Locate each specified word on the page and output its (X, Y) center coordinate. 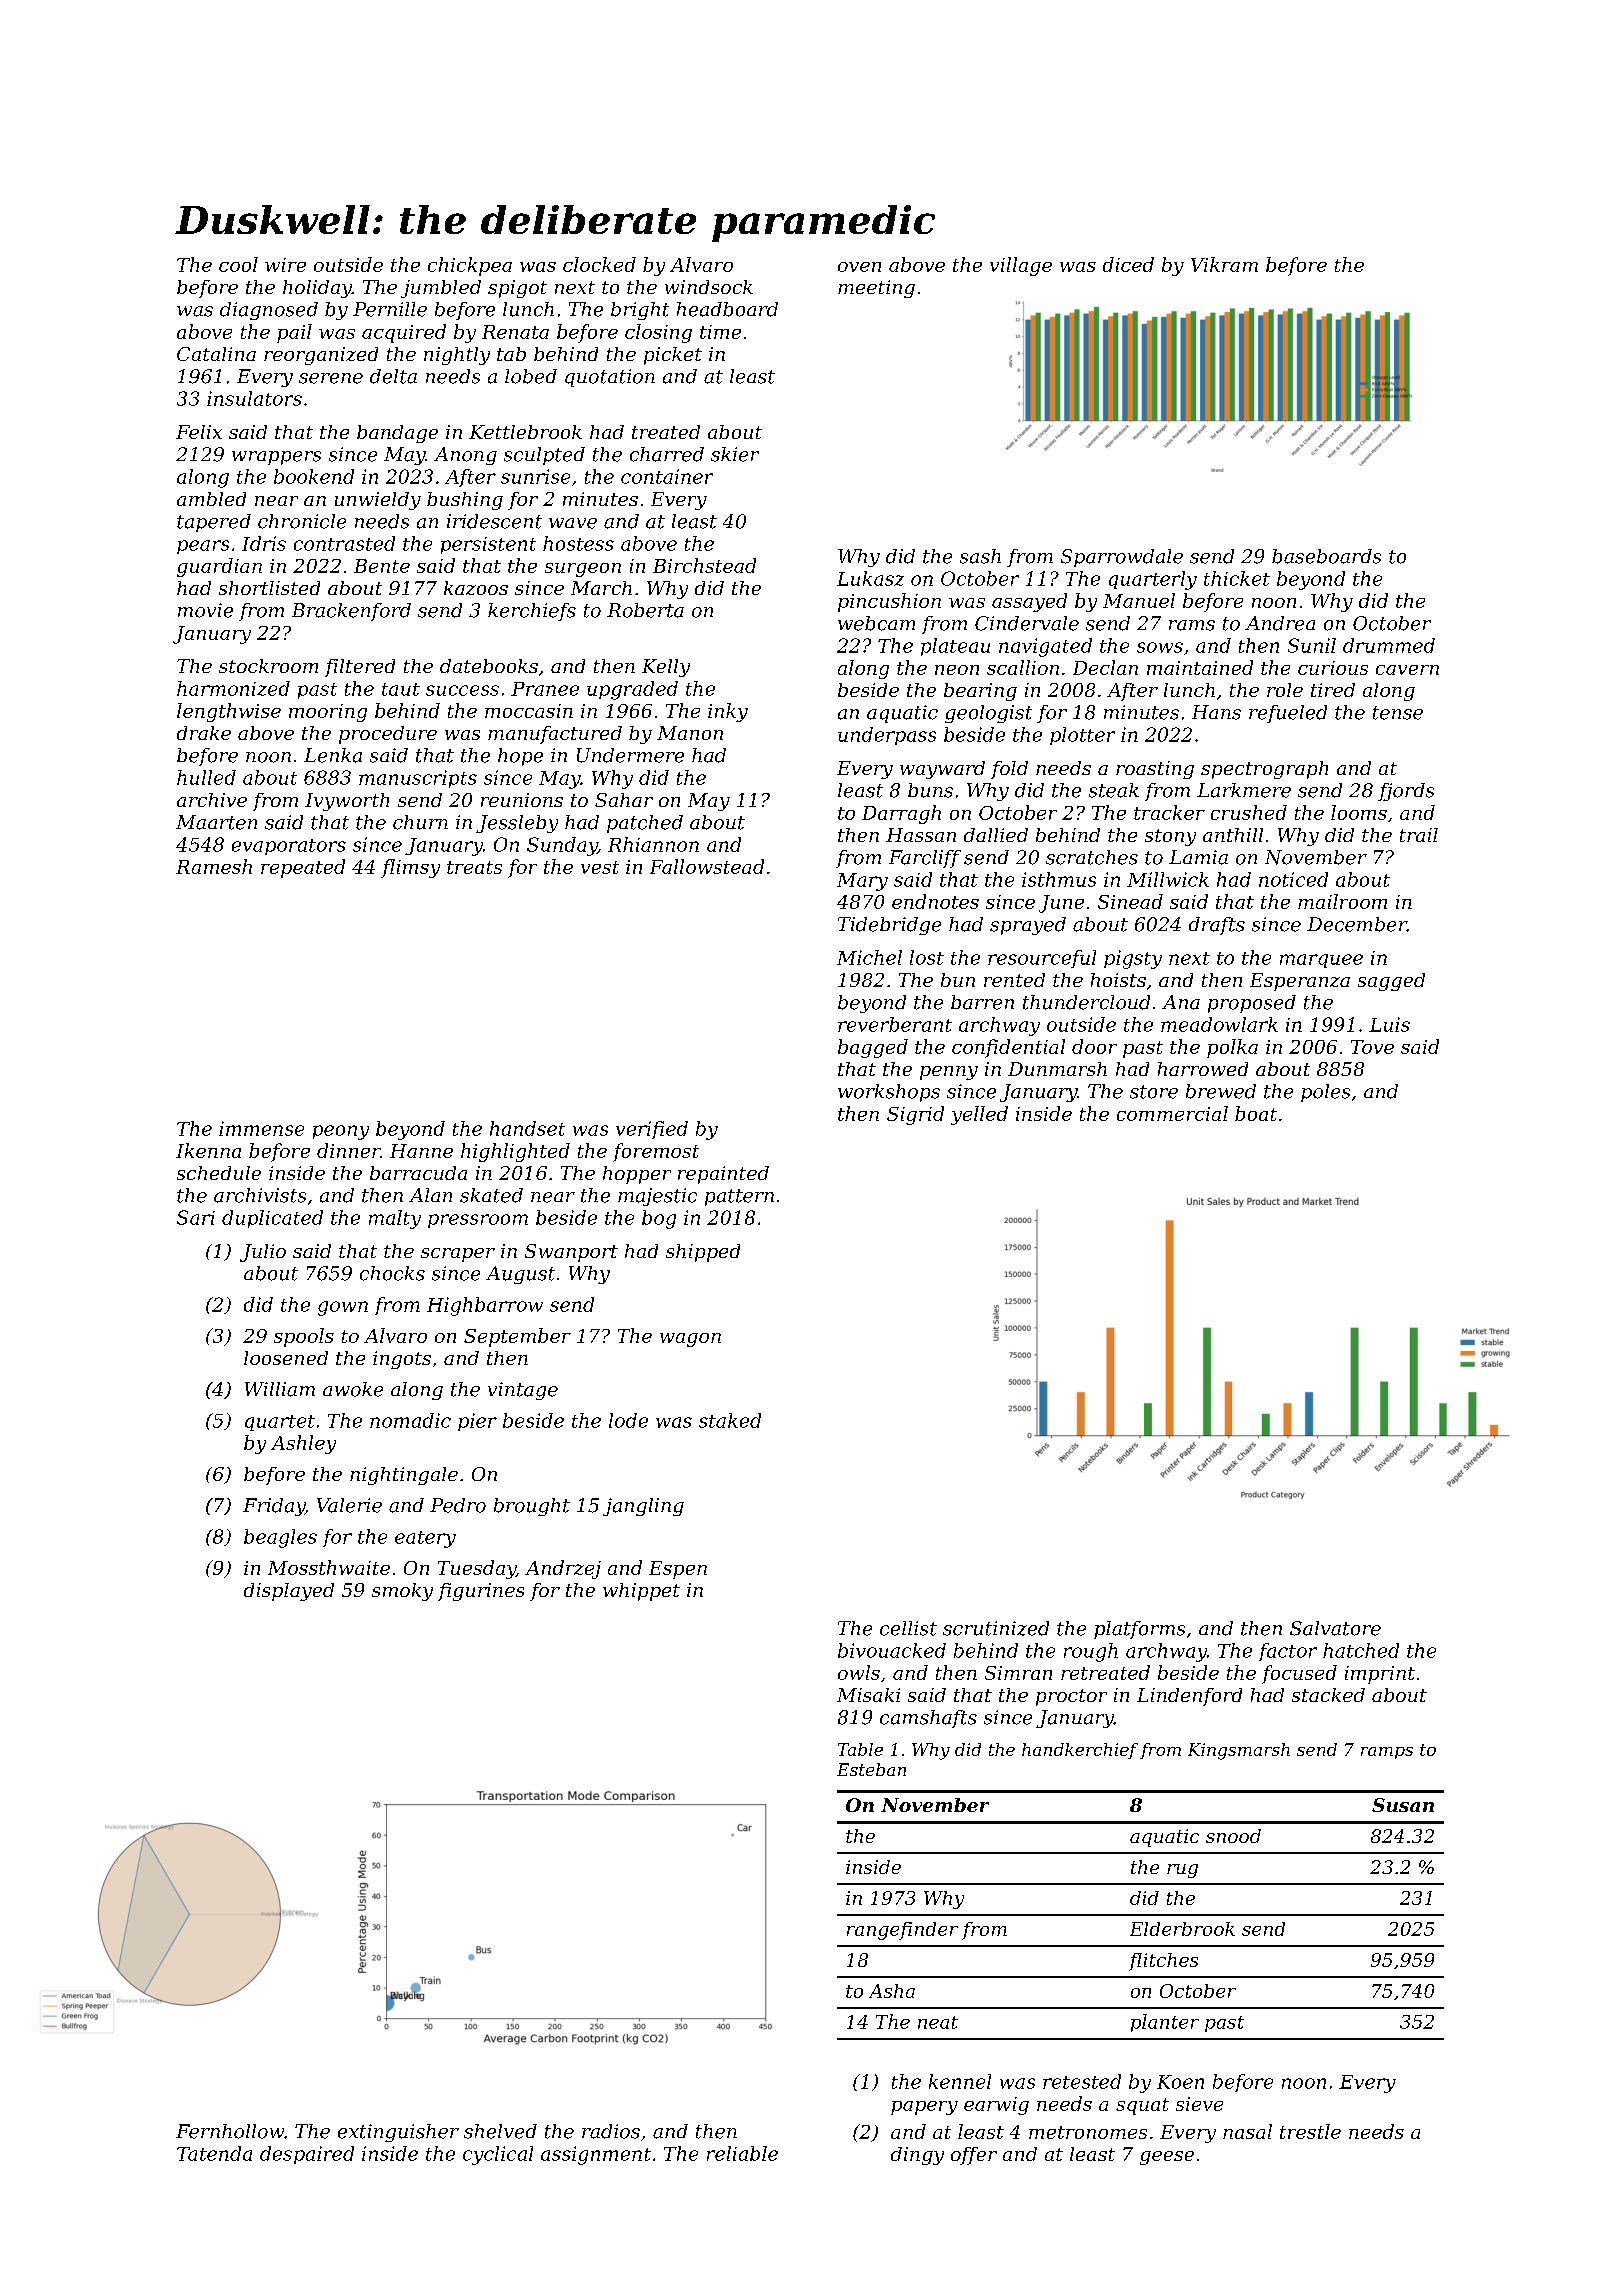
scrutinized (996, 1628)
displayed (289, 1592)
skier (735, 454)
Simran (1018, 1673)
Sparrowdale (1122, 558)
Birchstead (704, 565)
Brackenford (351, 612)
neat (938, 2022)
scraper (458, 1255)
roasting (1155, 770)
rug (1182, 1871)
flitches (1163, 1962)
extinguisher (398, 2133)
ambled (211, 499)
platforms (1139, 1630)
